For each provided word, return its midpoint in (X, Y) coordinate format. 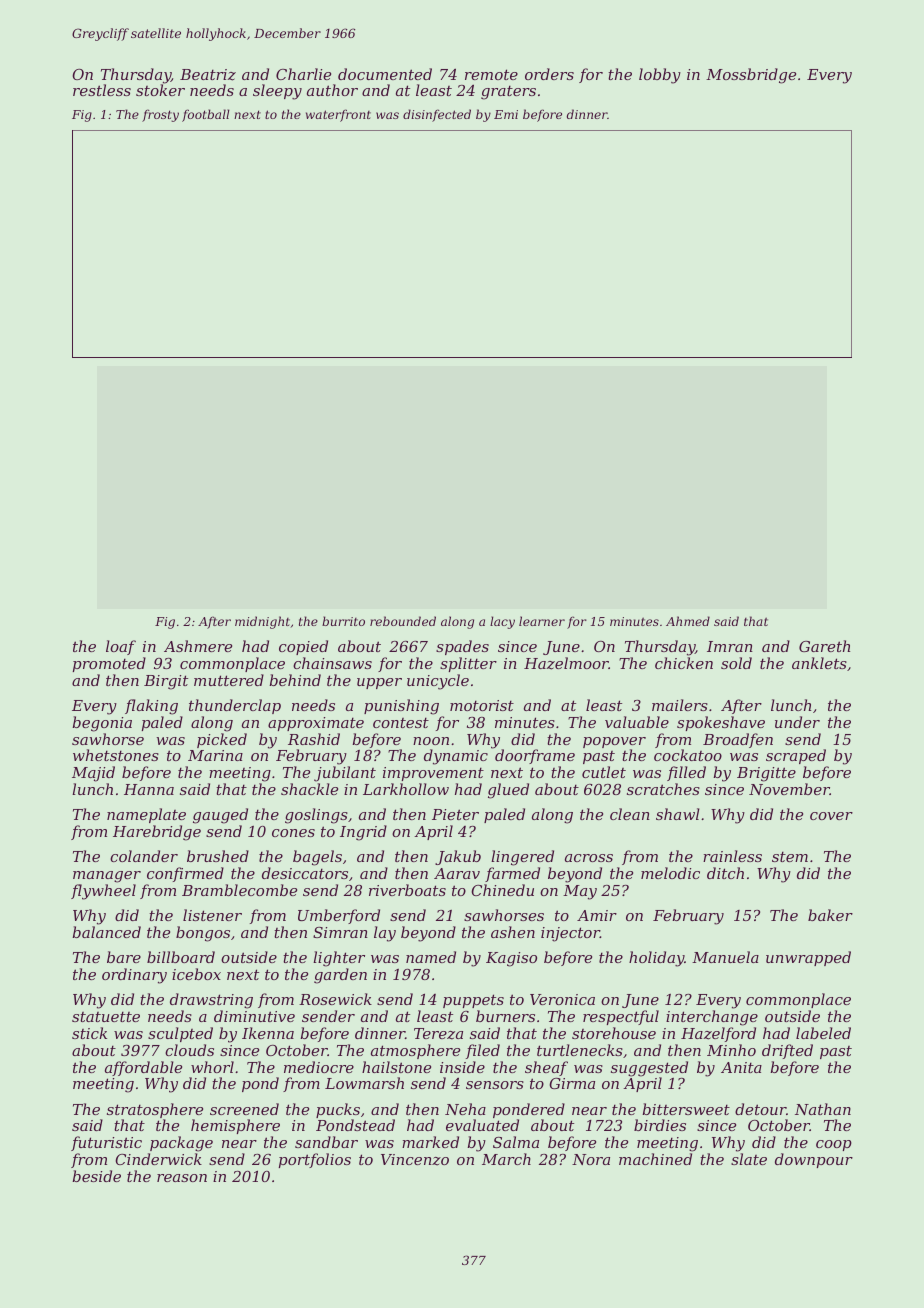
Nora (591, 1159)
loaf (121, 647)
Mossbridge (751, 76)
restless (102, 90)
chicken (684, 663)
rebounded (403, 621)
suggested (649, 1069)
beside (96, 1176)
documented (385, 74)
